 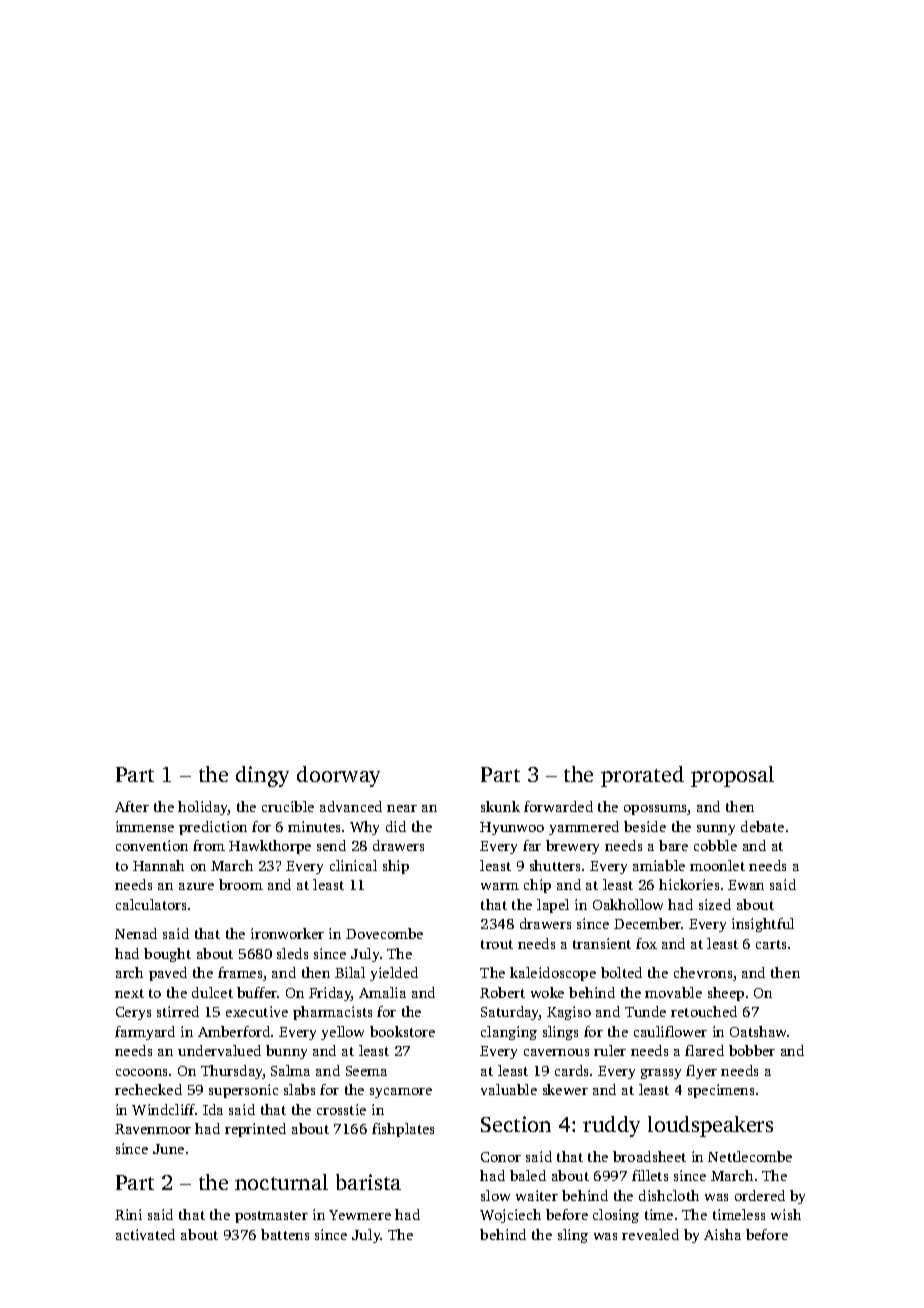 What do you see at coordinates (647, 923) in the image?
I see `December` at bounding box center [647, 923].
